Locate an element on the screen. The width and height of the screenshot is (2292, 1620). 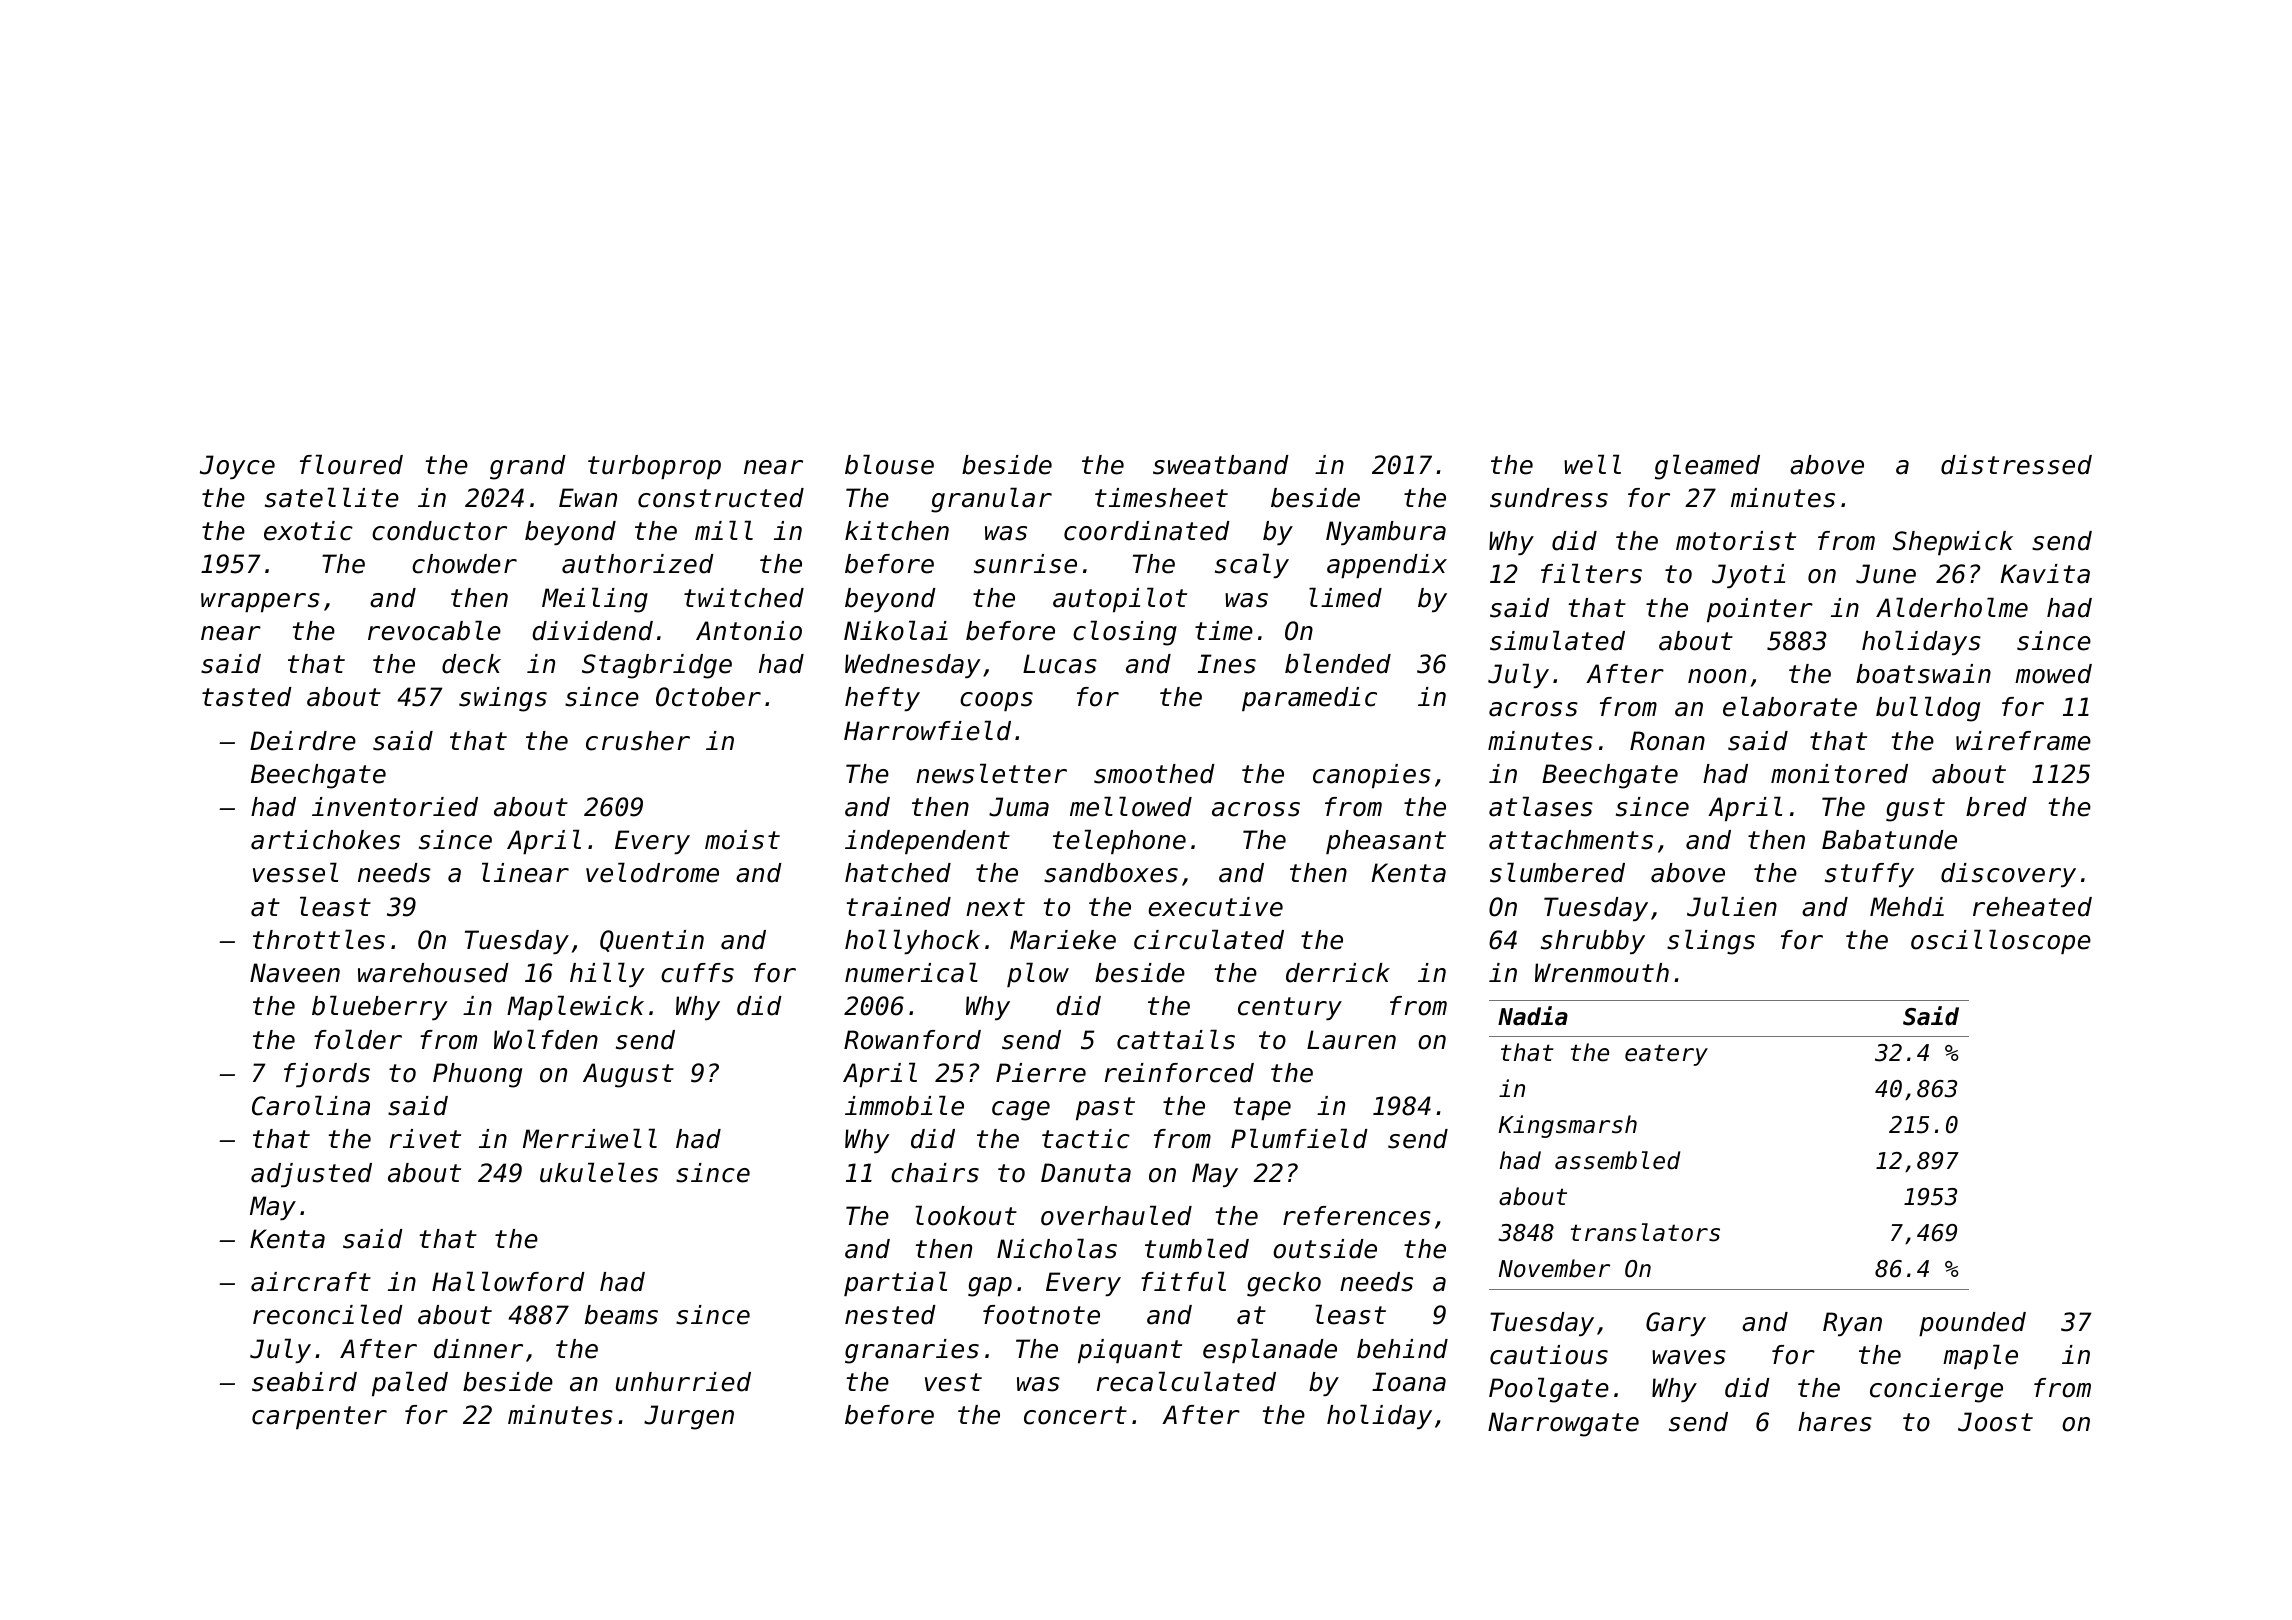
aircraft is located at coordinates (311, 1282).
